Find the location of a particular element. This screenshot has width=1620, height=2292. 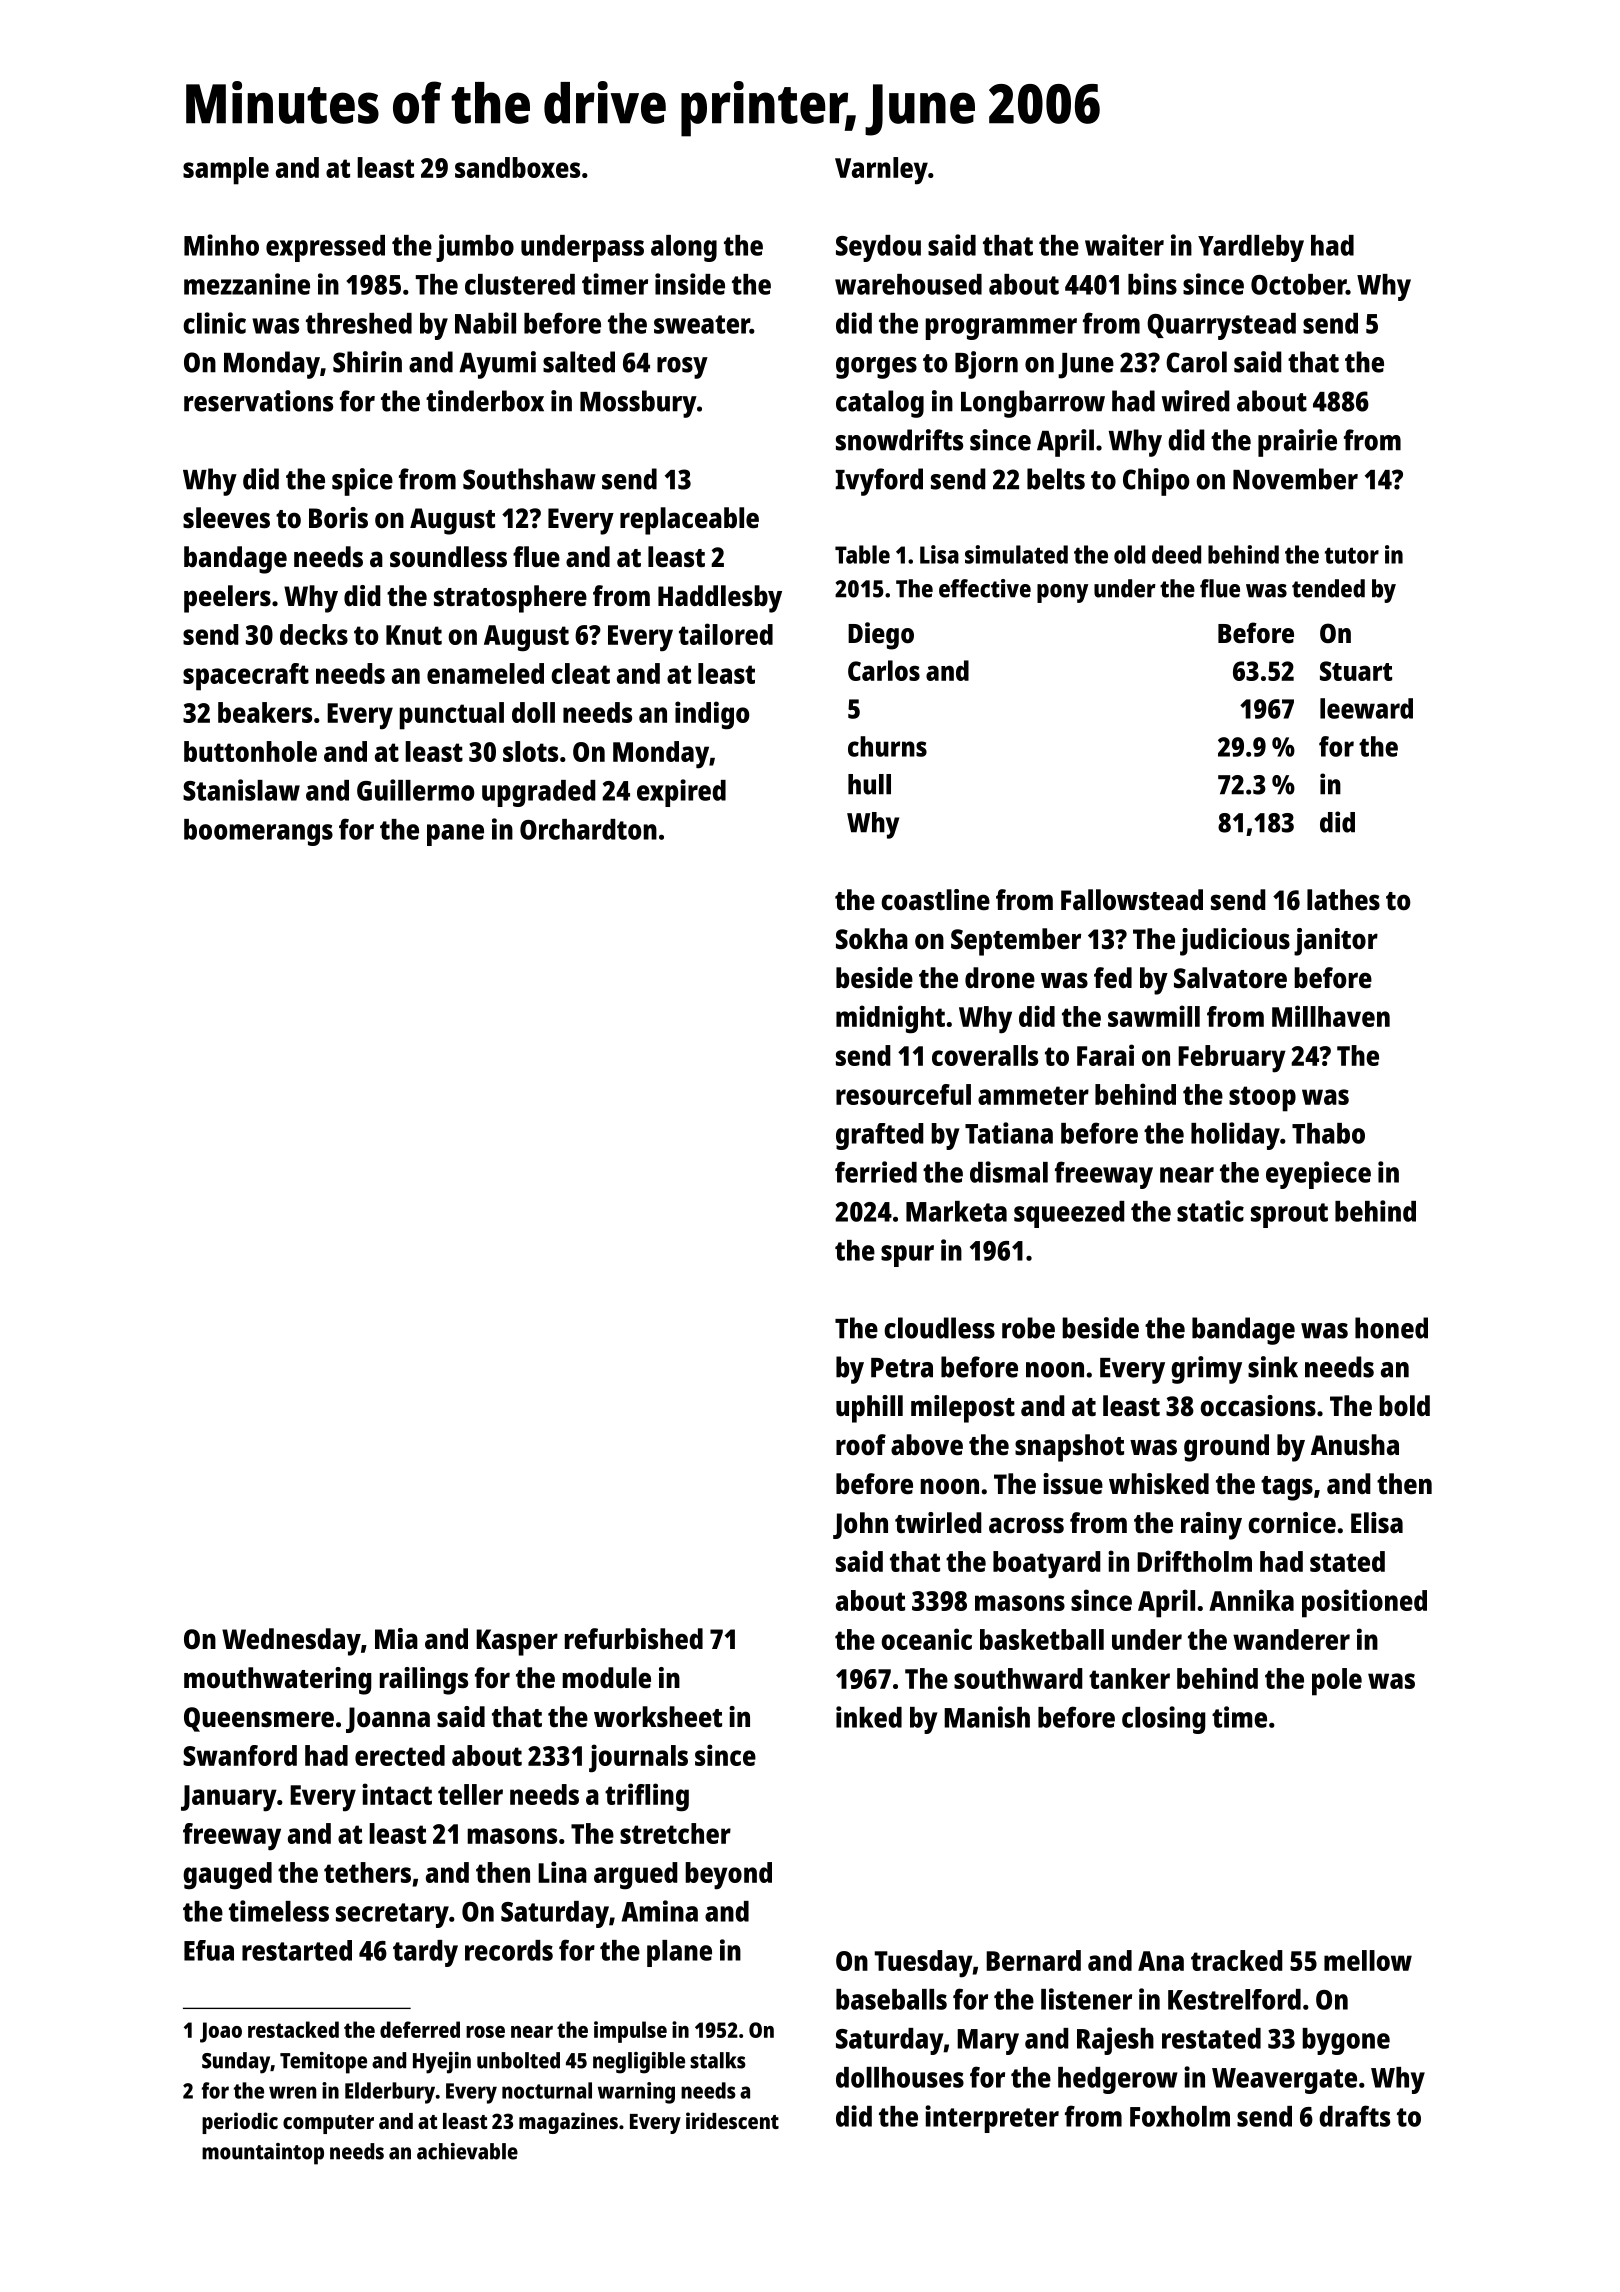

Longbarrow is located at coordinates (1033, 404).
